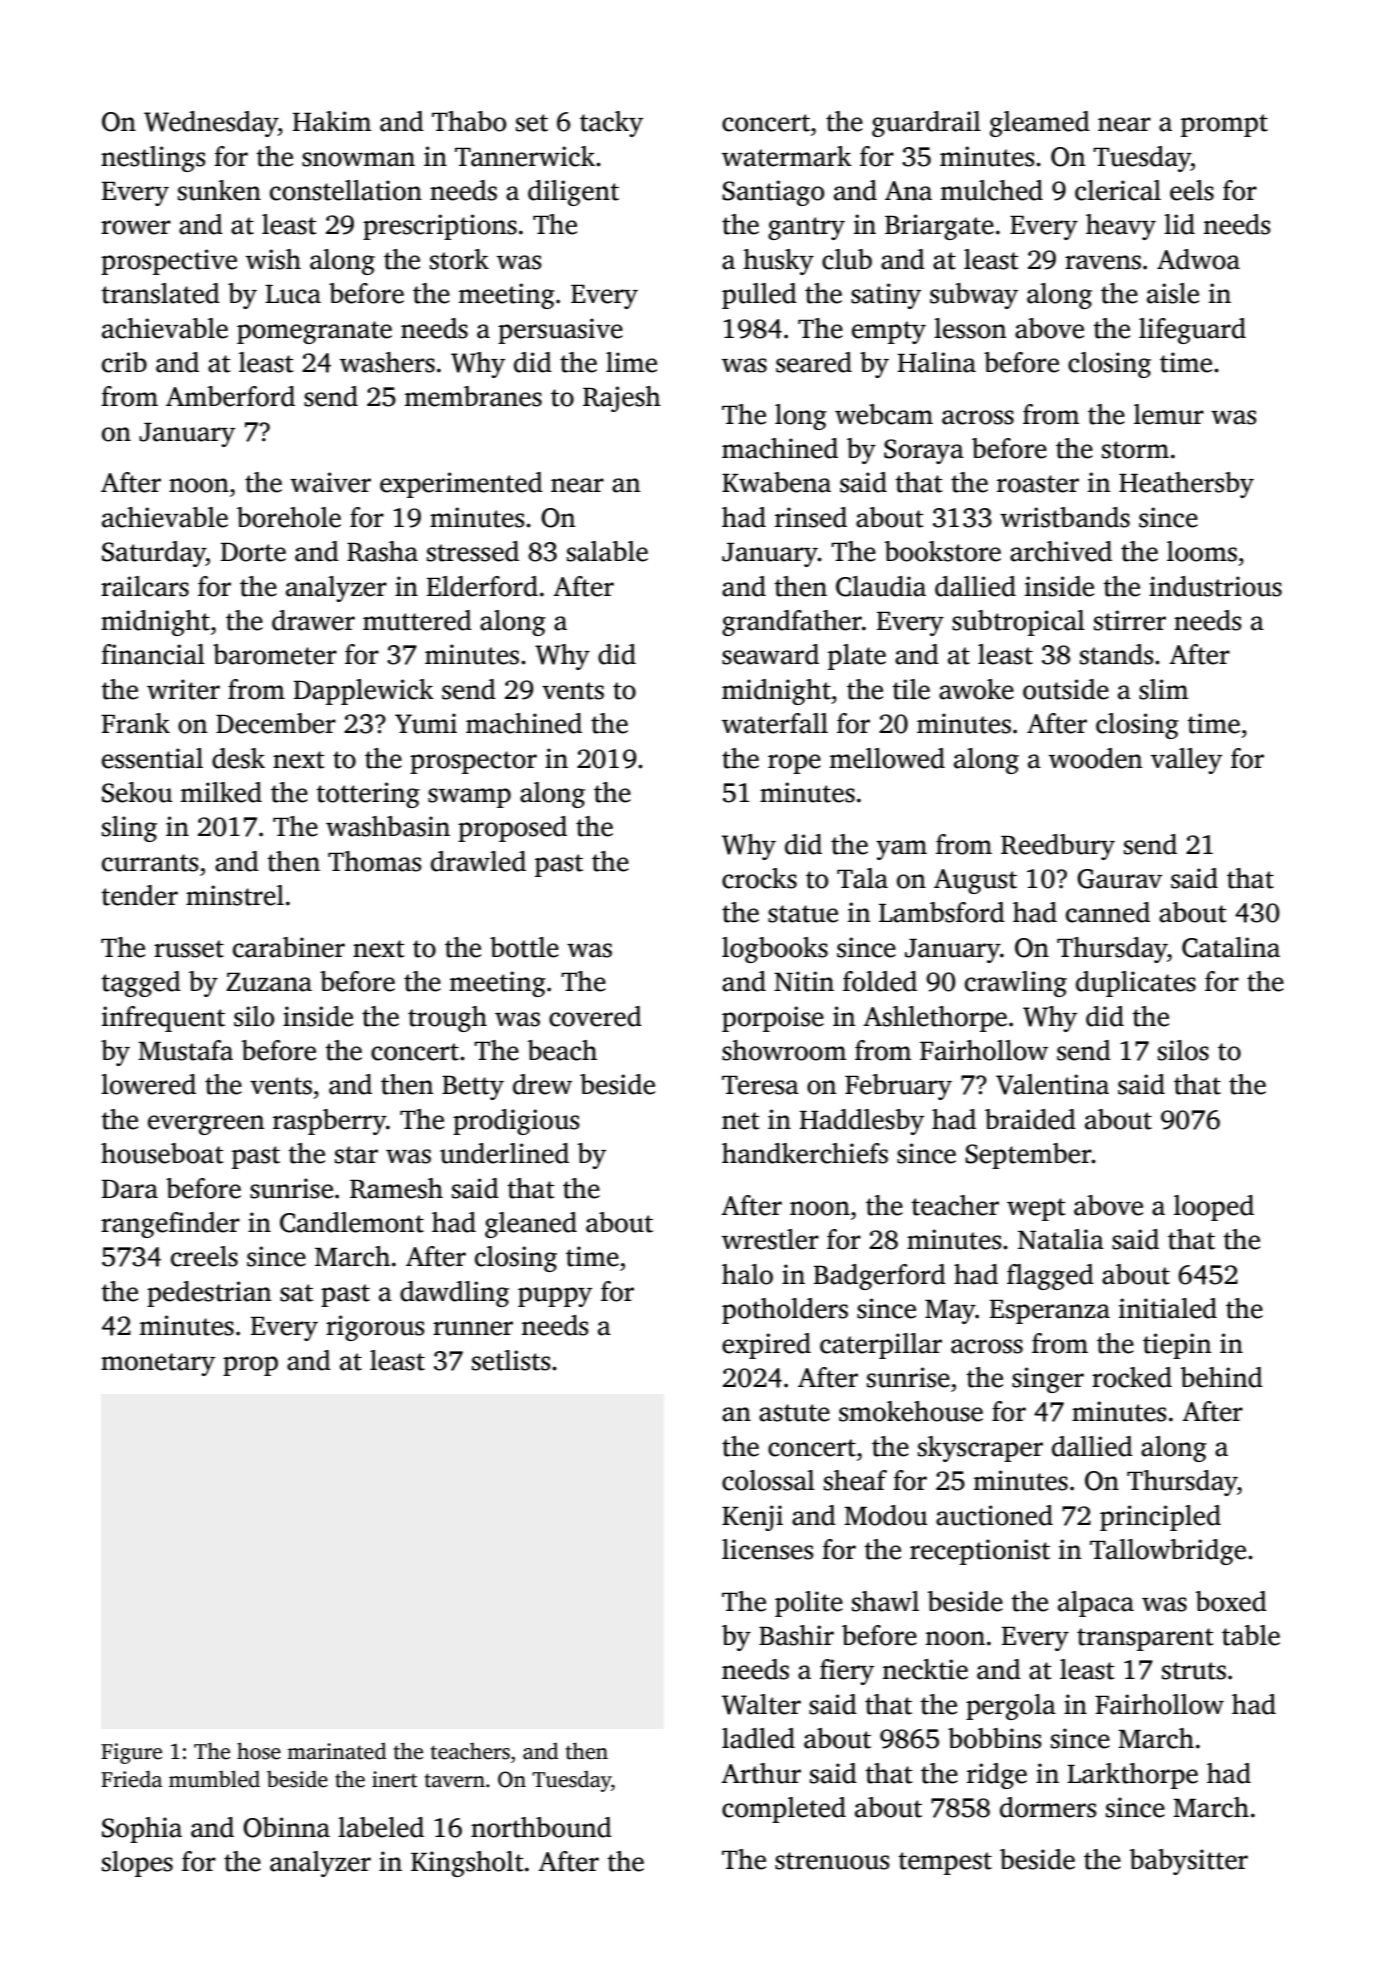 The image size is (1386, 1969). I want to click on drawer, so click(313, 620).
